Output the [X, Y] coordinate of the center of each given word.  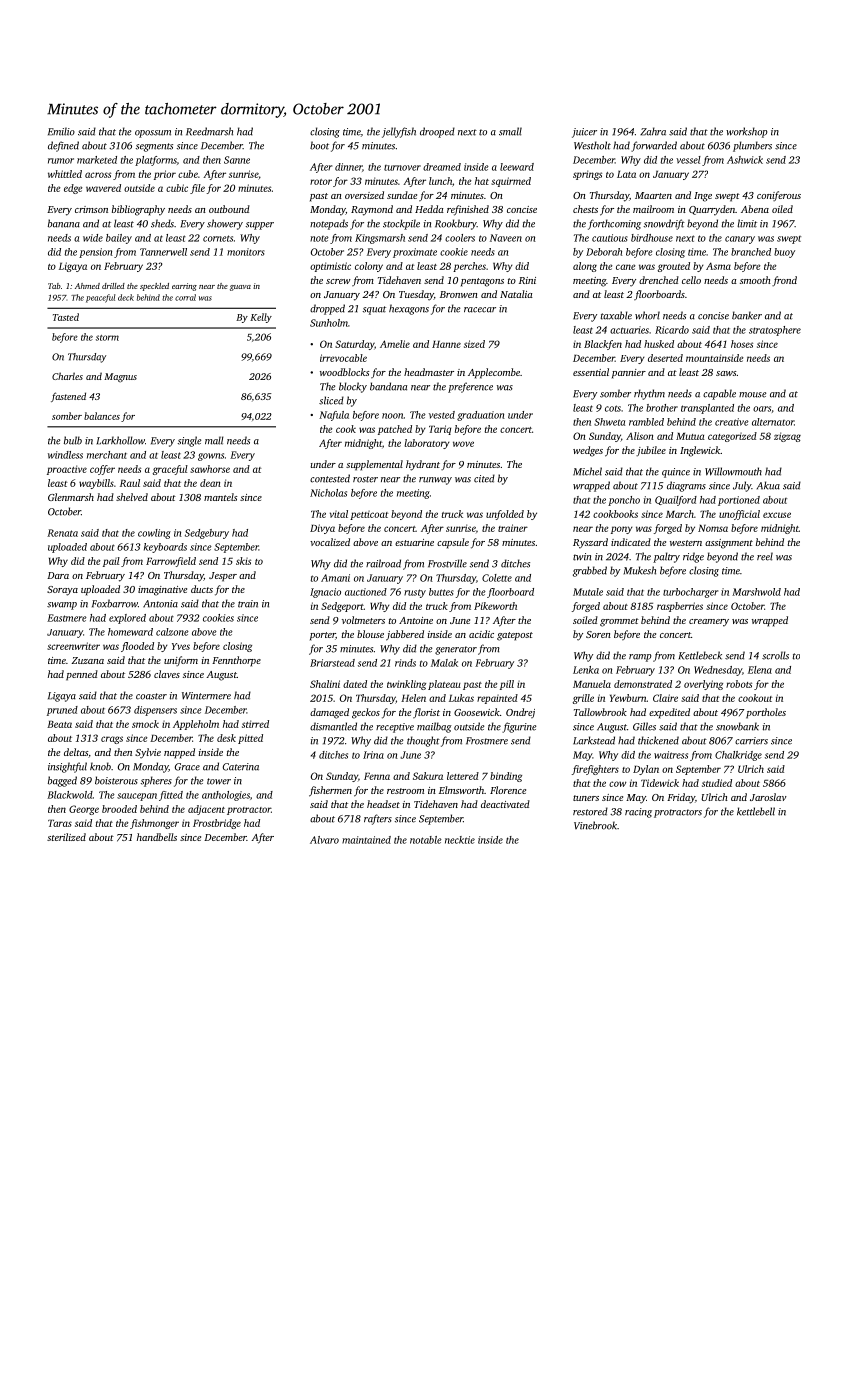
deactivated [505, 804]
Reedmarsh [209, 131]
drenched [659, 280]
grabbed [590, 571]
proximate [415, 253]
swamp [62, 606]
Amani [335, 578]
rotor [321, 182]
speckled [154, 287]
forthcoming [614, 224]
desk [226, 738]
